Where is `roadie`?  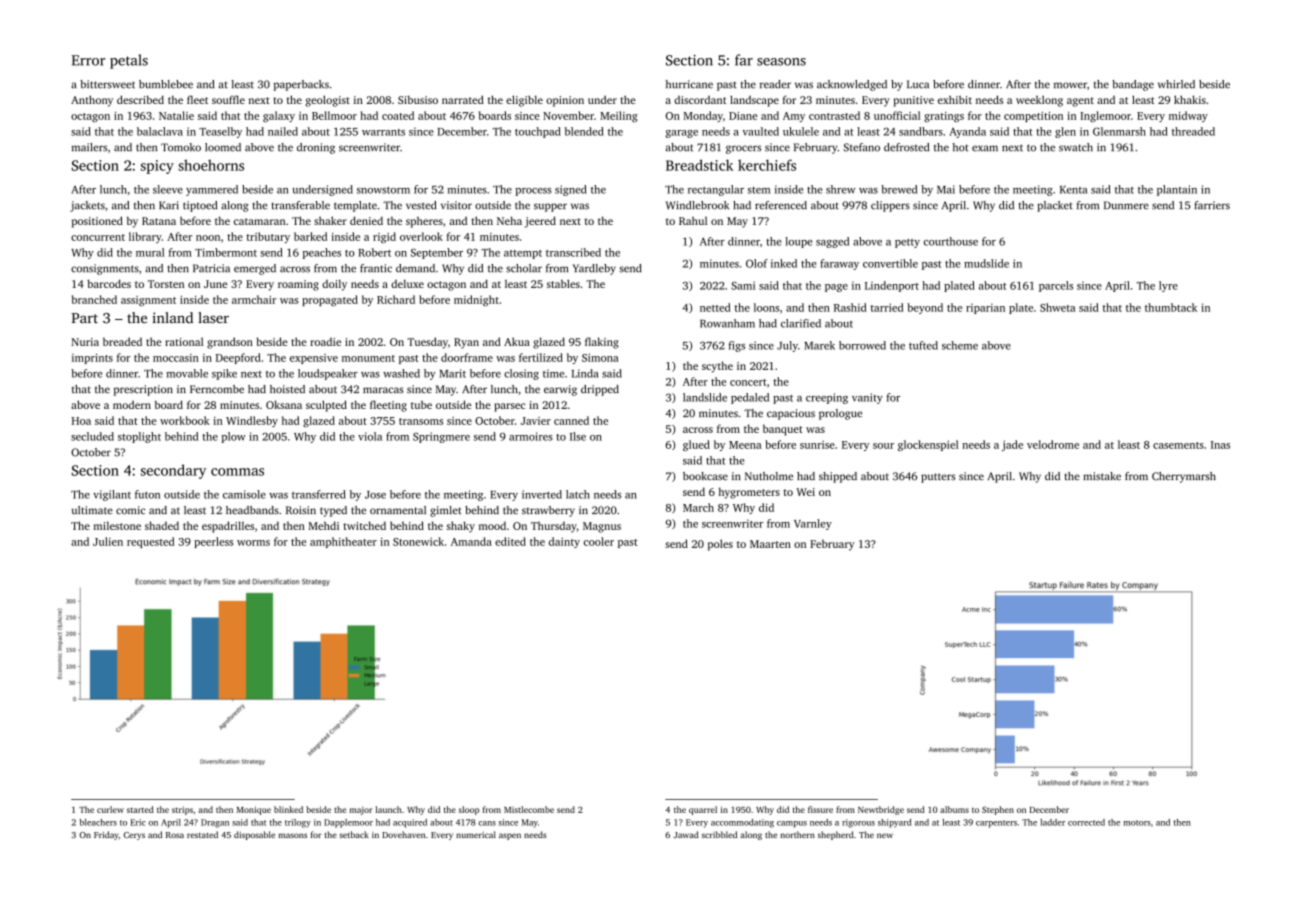 roadie is located at coordinates (325, 342).
